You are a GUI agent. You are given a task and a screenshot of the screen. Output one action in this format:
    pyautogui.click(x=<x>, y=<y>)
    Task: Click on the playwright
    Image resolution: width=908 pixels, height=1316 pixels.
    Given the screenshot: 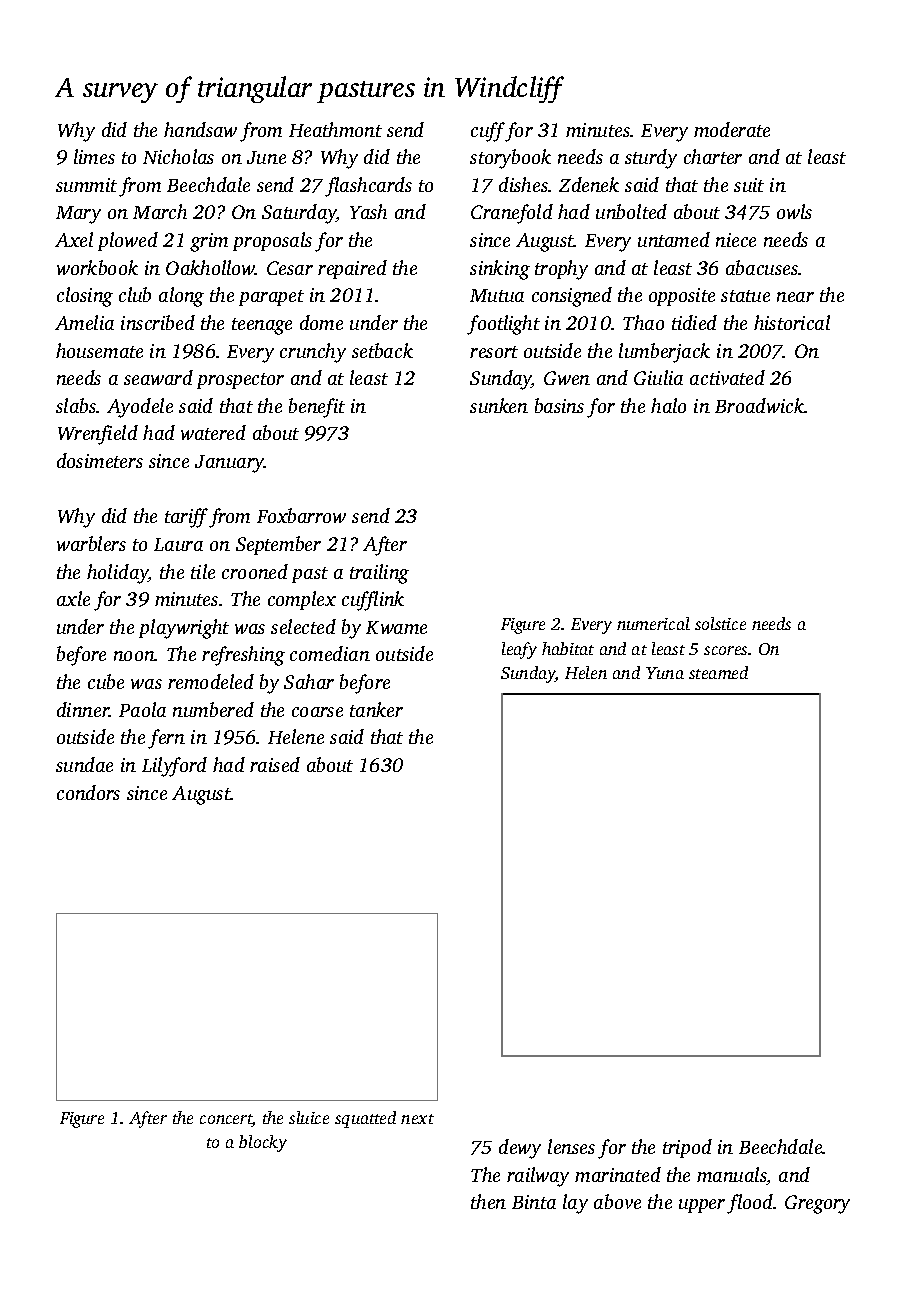 What is the action you would take?
    pyautogui.click(x=184, y=629)
